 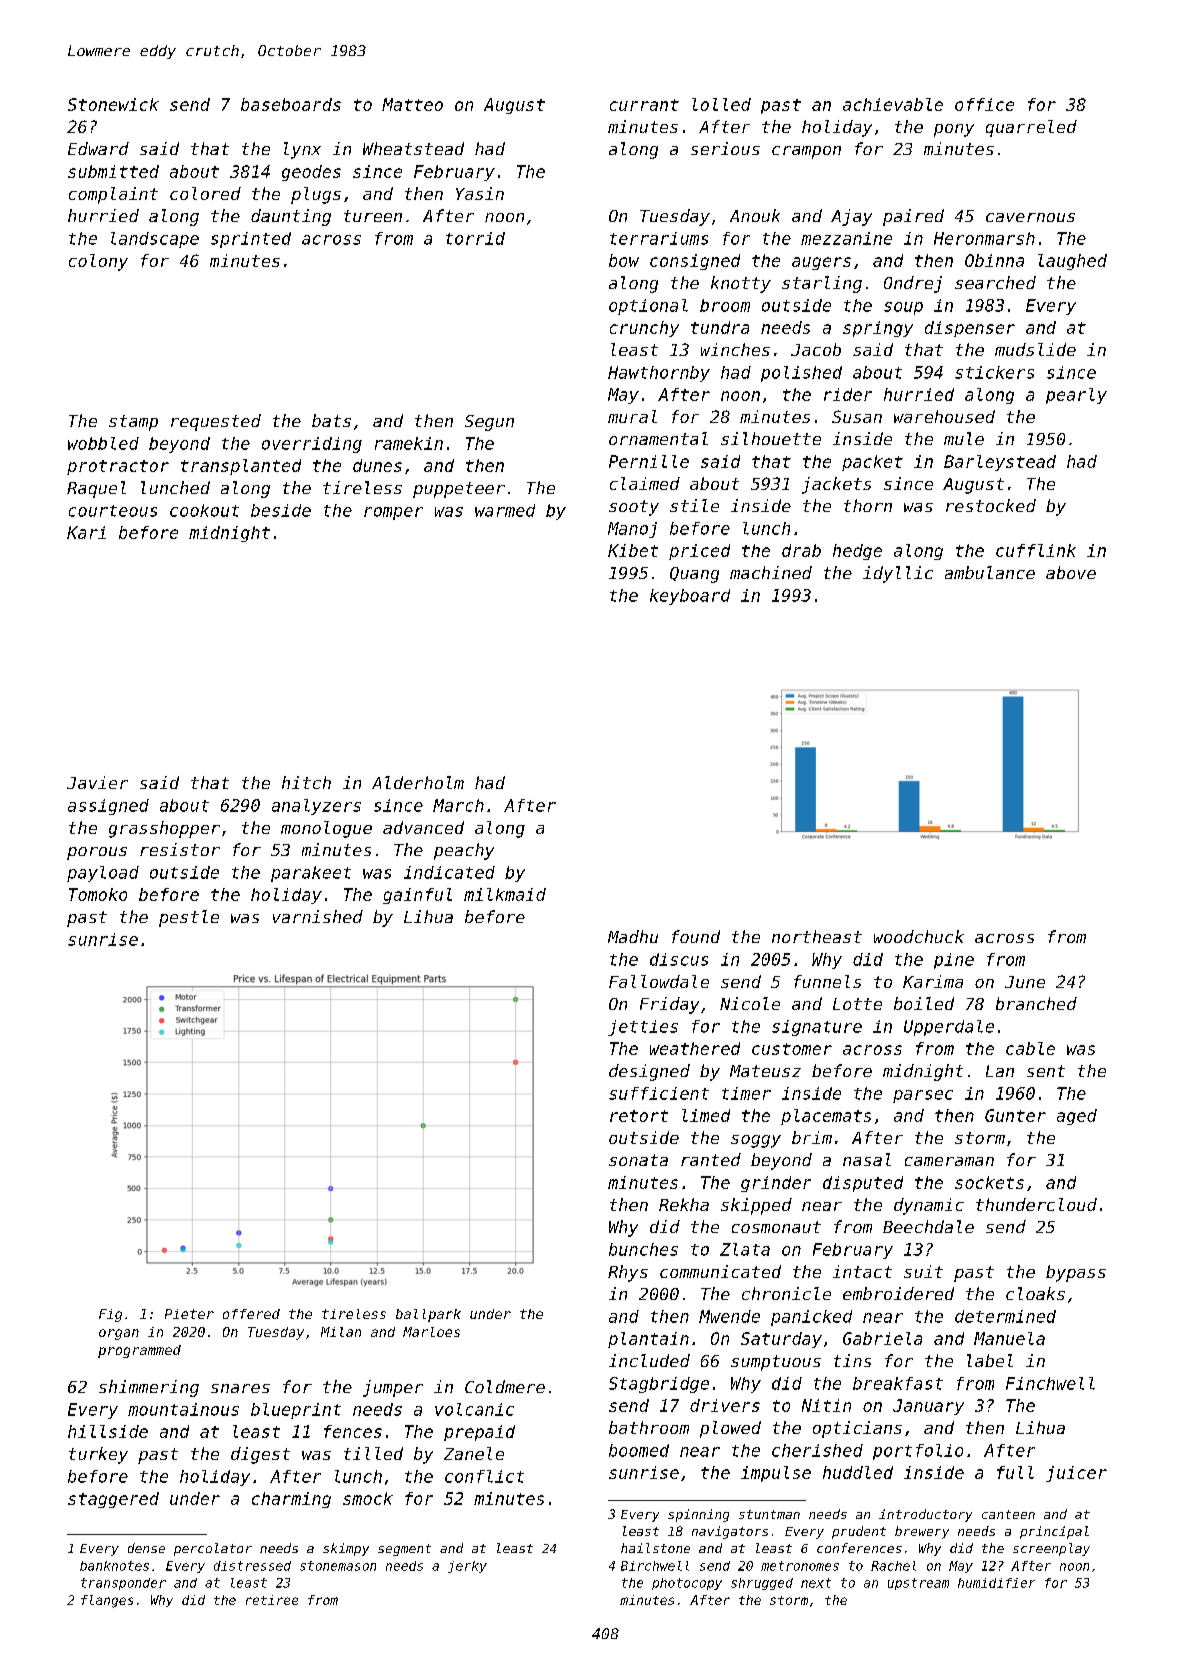 What do you see at coordinates (291, 104) in the screenshot?
I see `baseboards` at bounding box center [291, 104].
